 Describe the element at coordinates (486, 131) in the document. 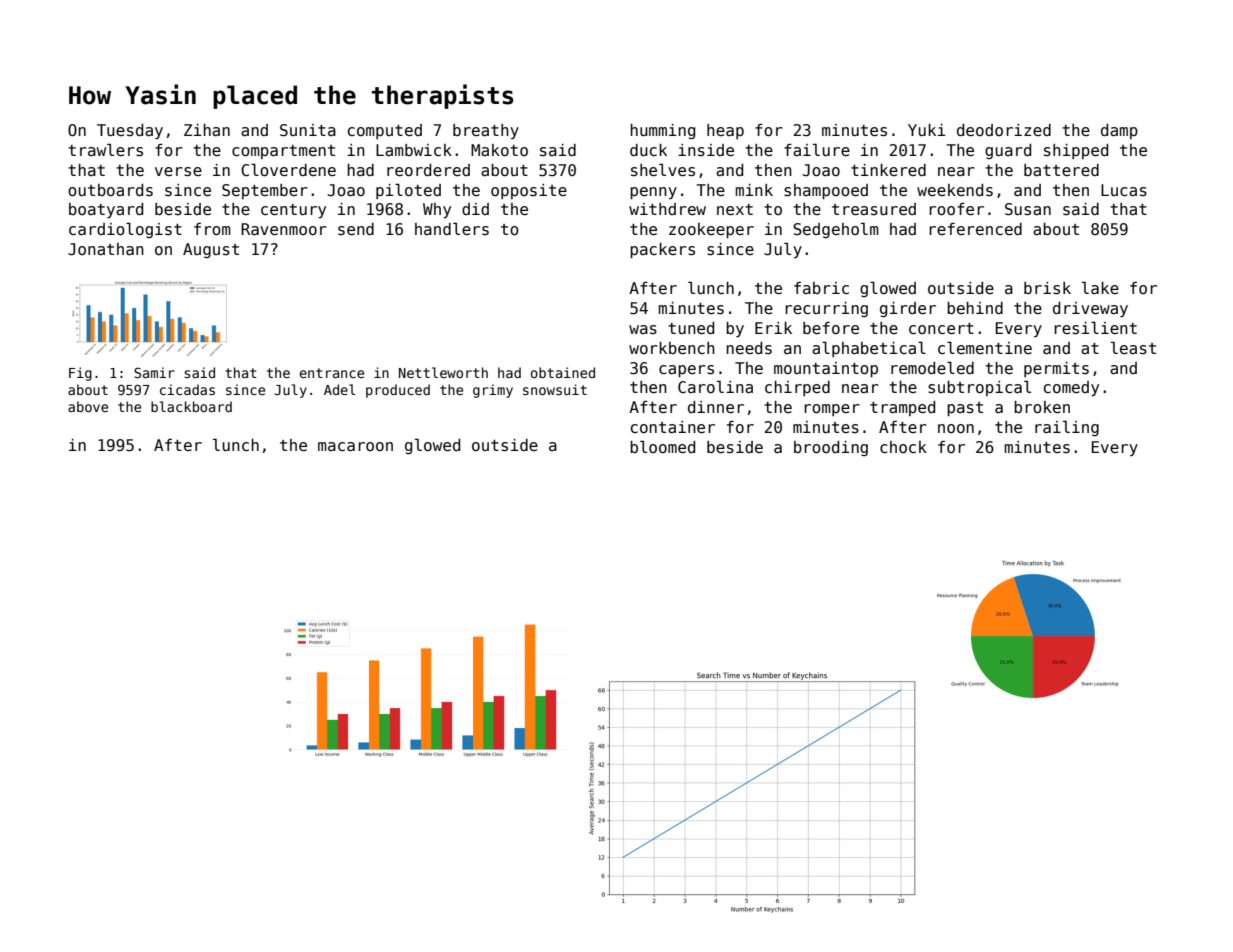

I see `breathy` at that location.
